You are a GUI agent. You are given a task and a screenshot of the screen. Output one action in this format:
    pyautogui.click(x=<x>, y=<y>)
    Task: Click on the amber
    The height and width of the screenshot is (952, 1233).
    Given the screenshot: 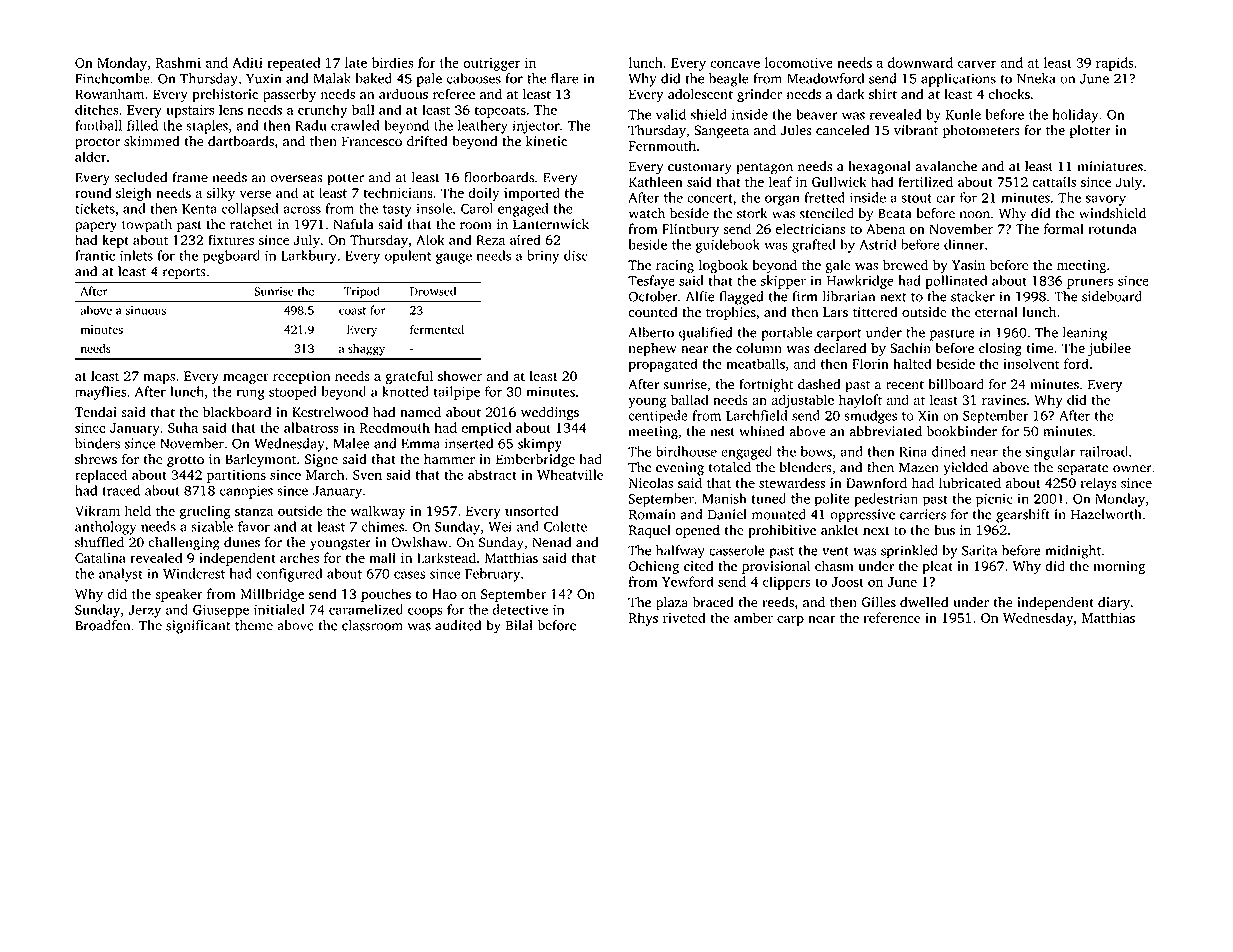 What is the action you would take?
    pyautogui.click(x=753, y=617)
